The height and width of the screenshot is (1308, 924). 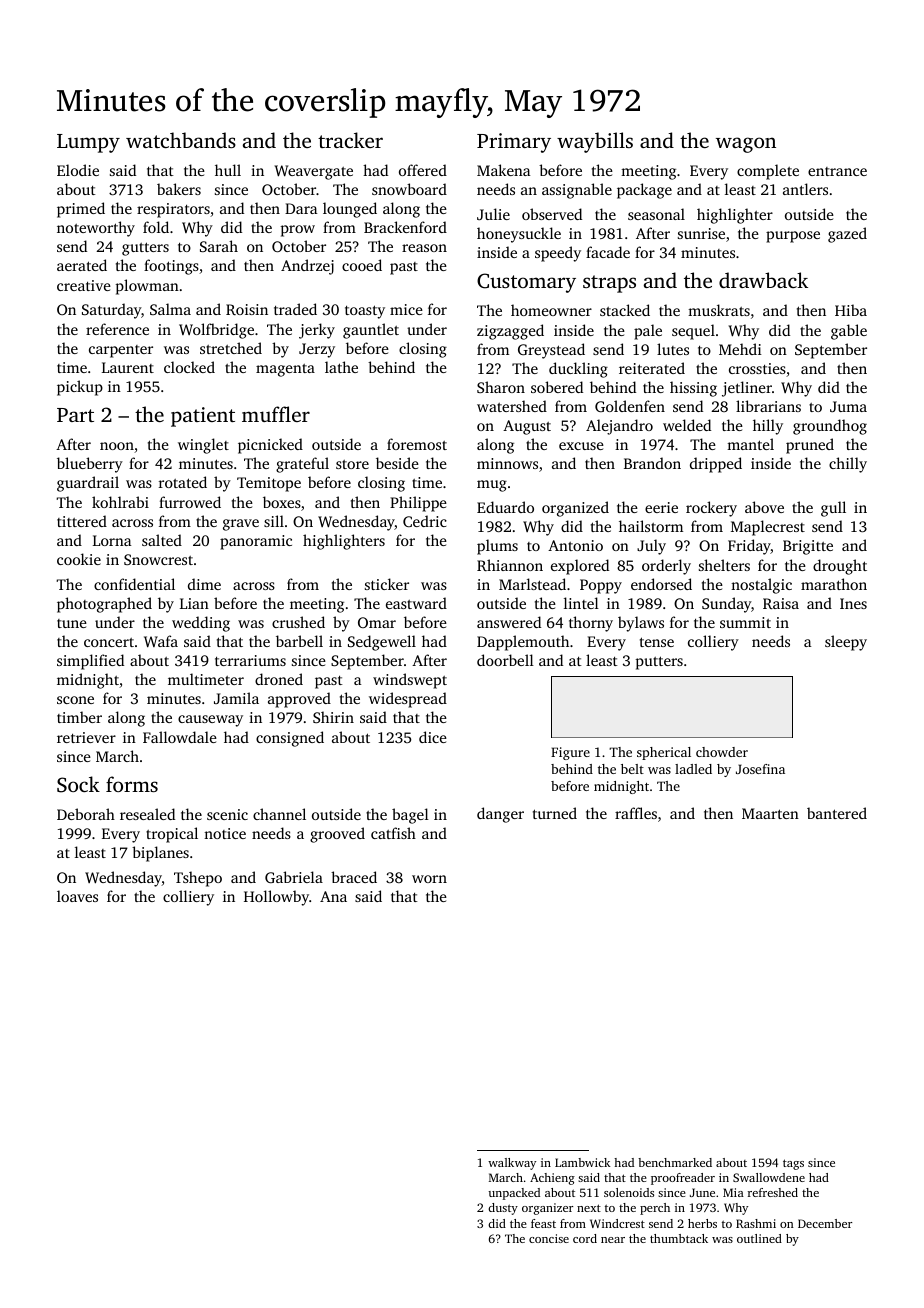 I want to click on dusty, so click(x=503, y=1209).
